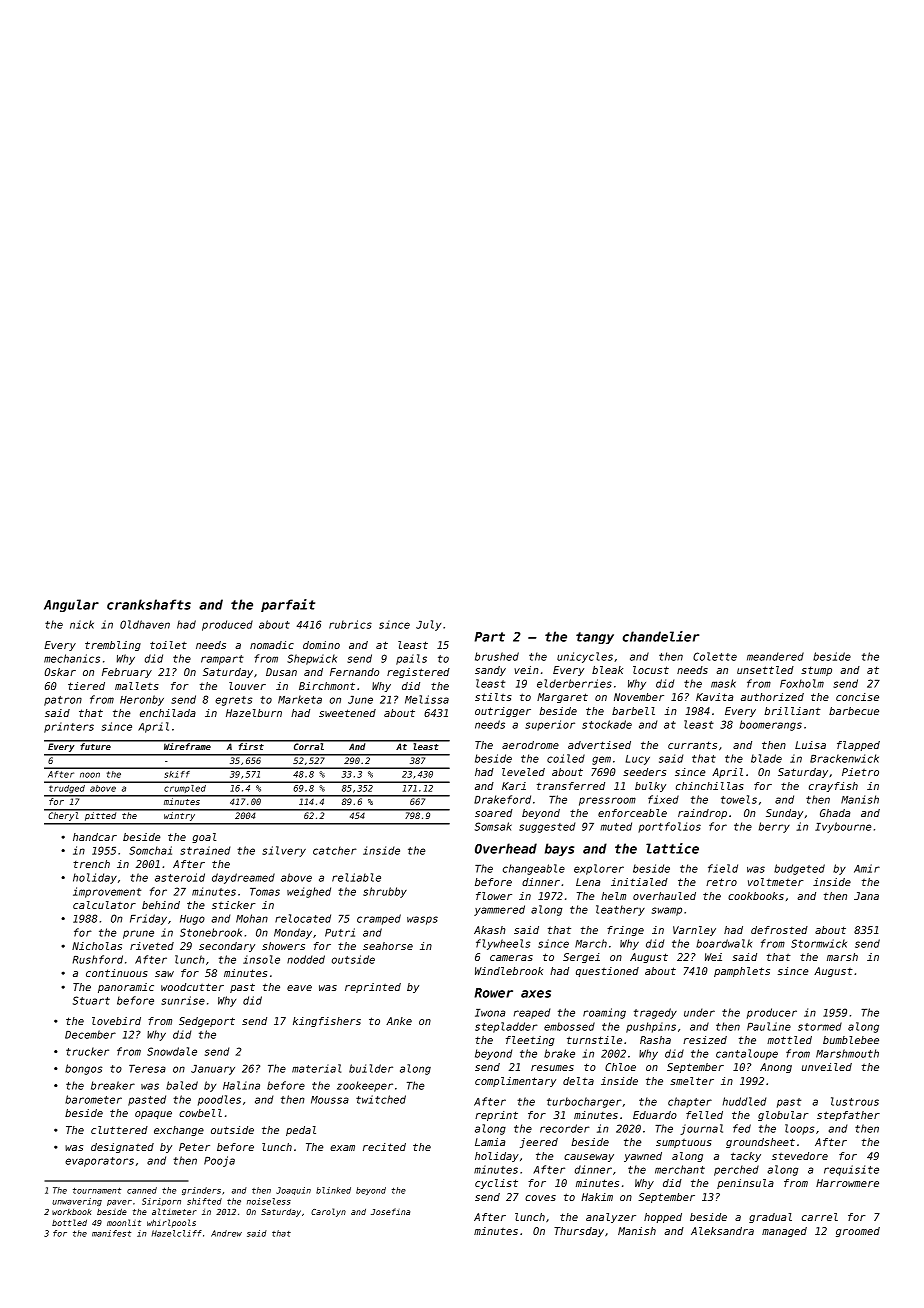 The height and width of the image is (1308, 924). What do you see at coordinates (496, 1184) in the image?
I see `cyclist` at bounding box center [496, 1184].
